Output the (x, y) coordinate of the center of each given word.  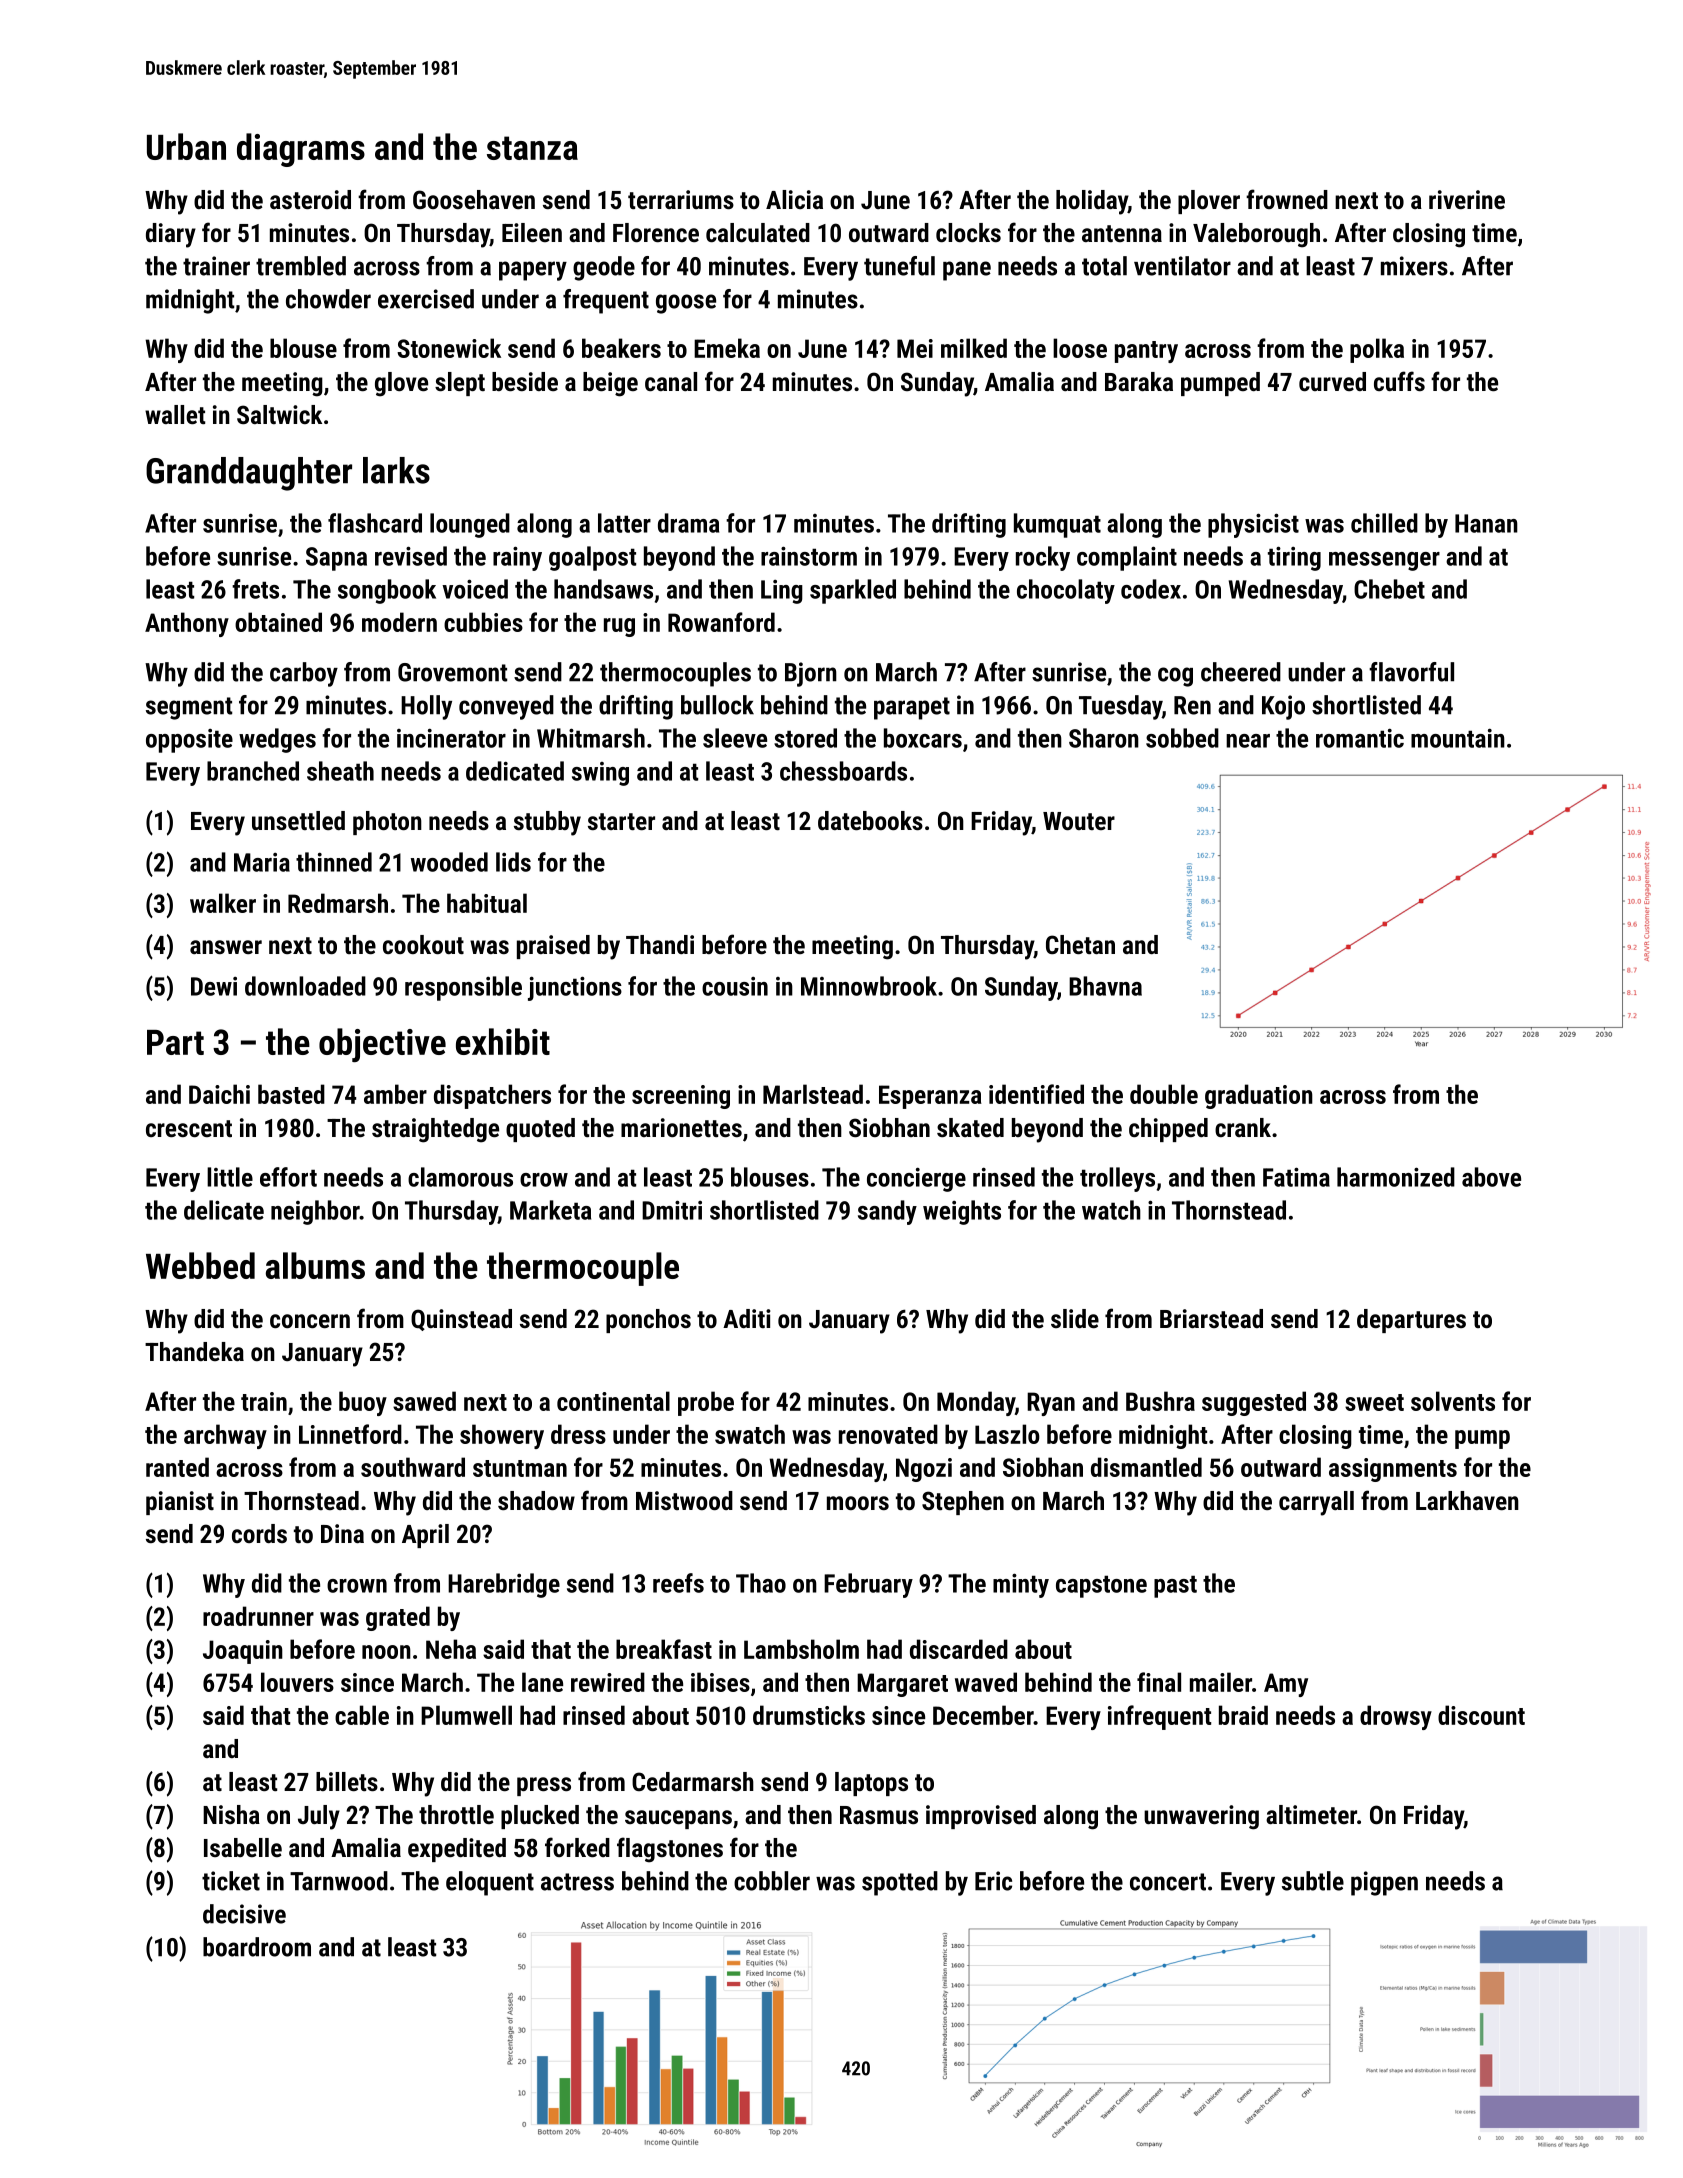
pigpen (1384, 1883)
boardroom (257, 1947)
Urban (186, 146)
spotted (900, 1883)
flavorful (1411, 672)
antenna (1122, 233)
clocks (968, 232)
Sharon (1104, 738)
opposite (189, 741)
